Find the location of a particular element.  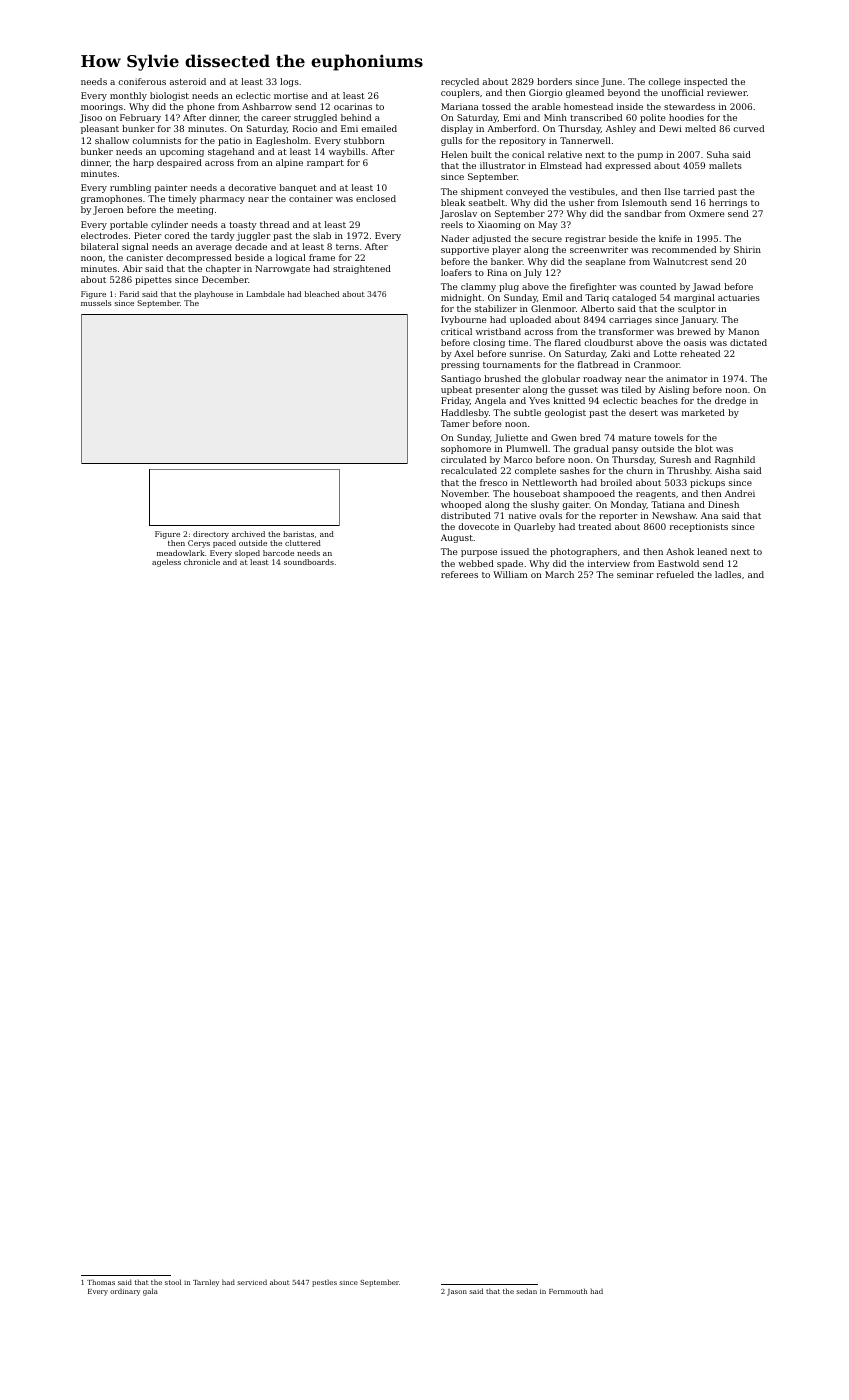

blot is located at coordinates (704, 448).
